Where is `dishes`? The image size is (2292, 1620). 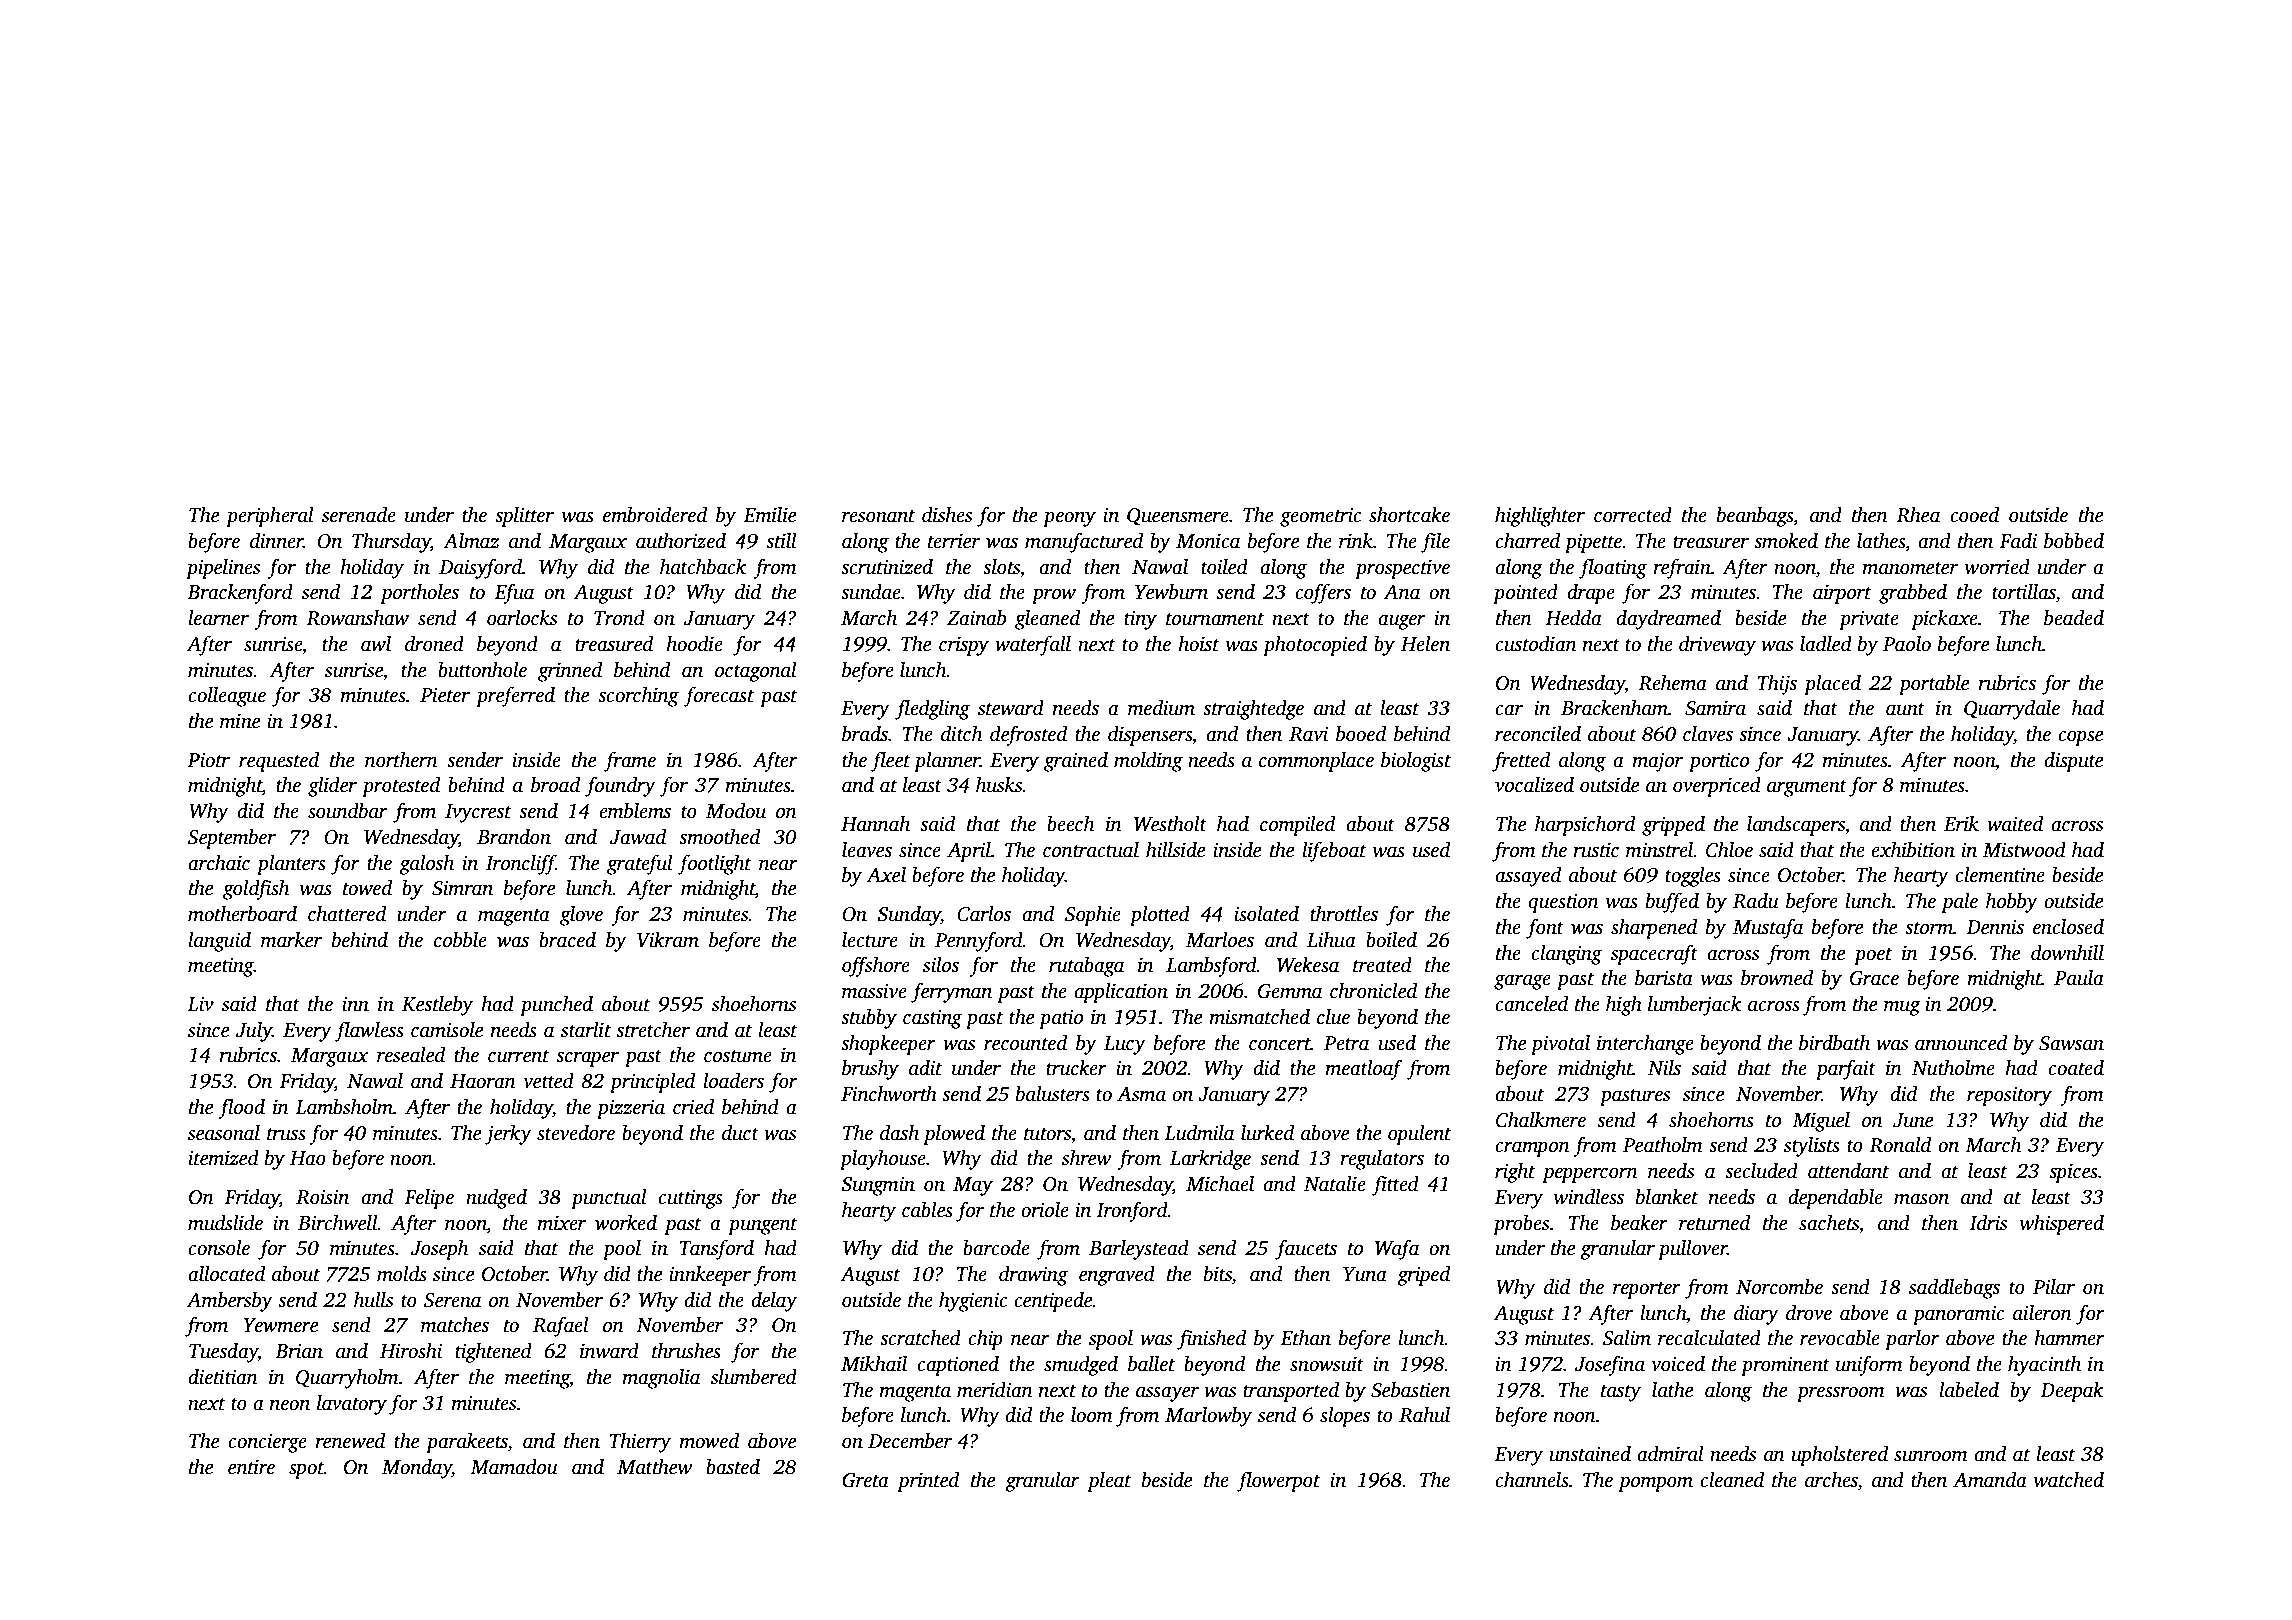
dishes is located at coordinates (947, 515).
